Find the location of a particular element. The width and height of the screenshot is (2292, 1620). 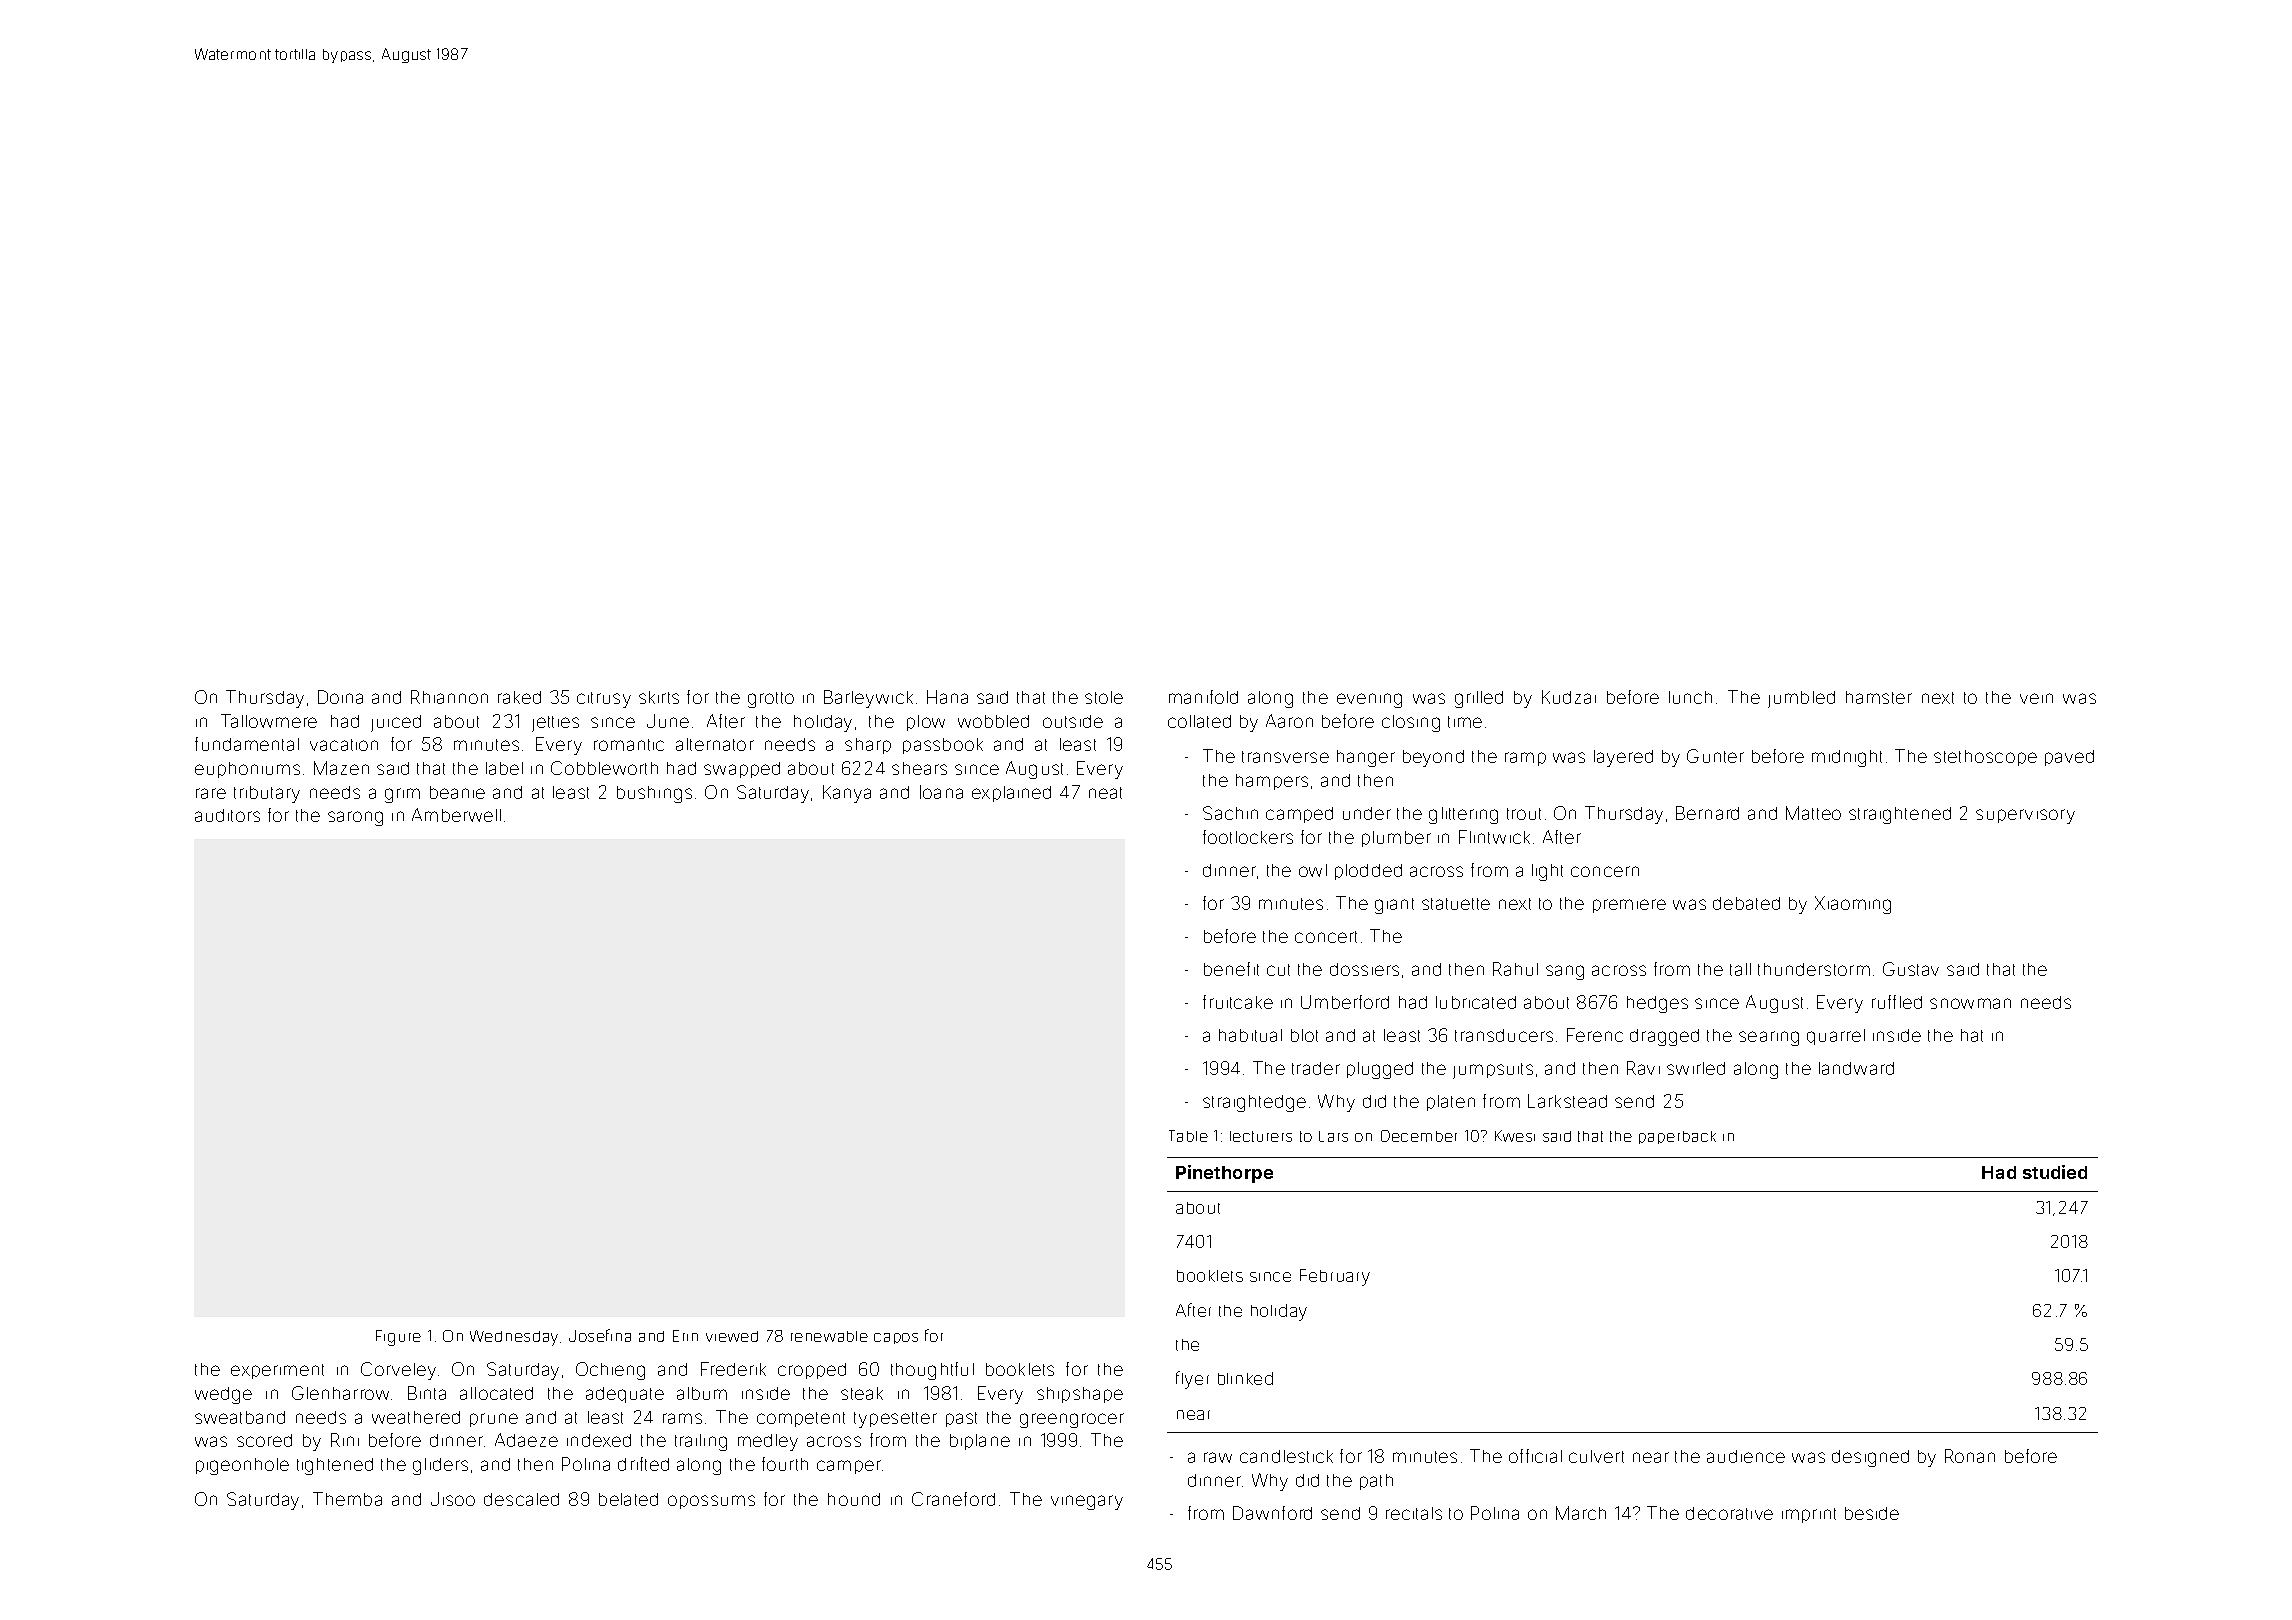

Craneford is located at coordinates (953, 1499).
